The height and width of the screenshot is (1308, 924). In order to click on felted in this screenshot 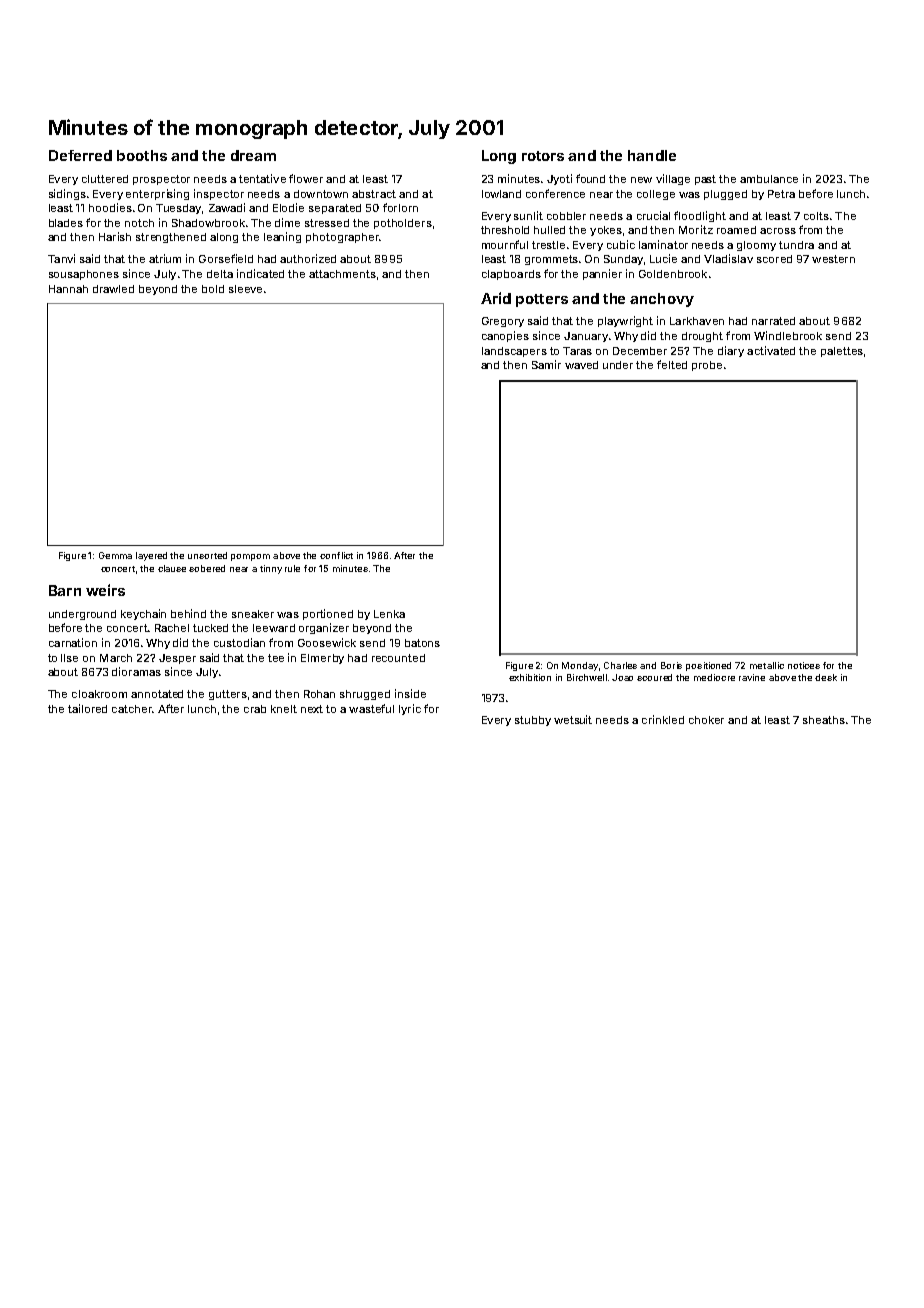, I will do `click(672, 364)`.
